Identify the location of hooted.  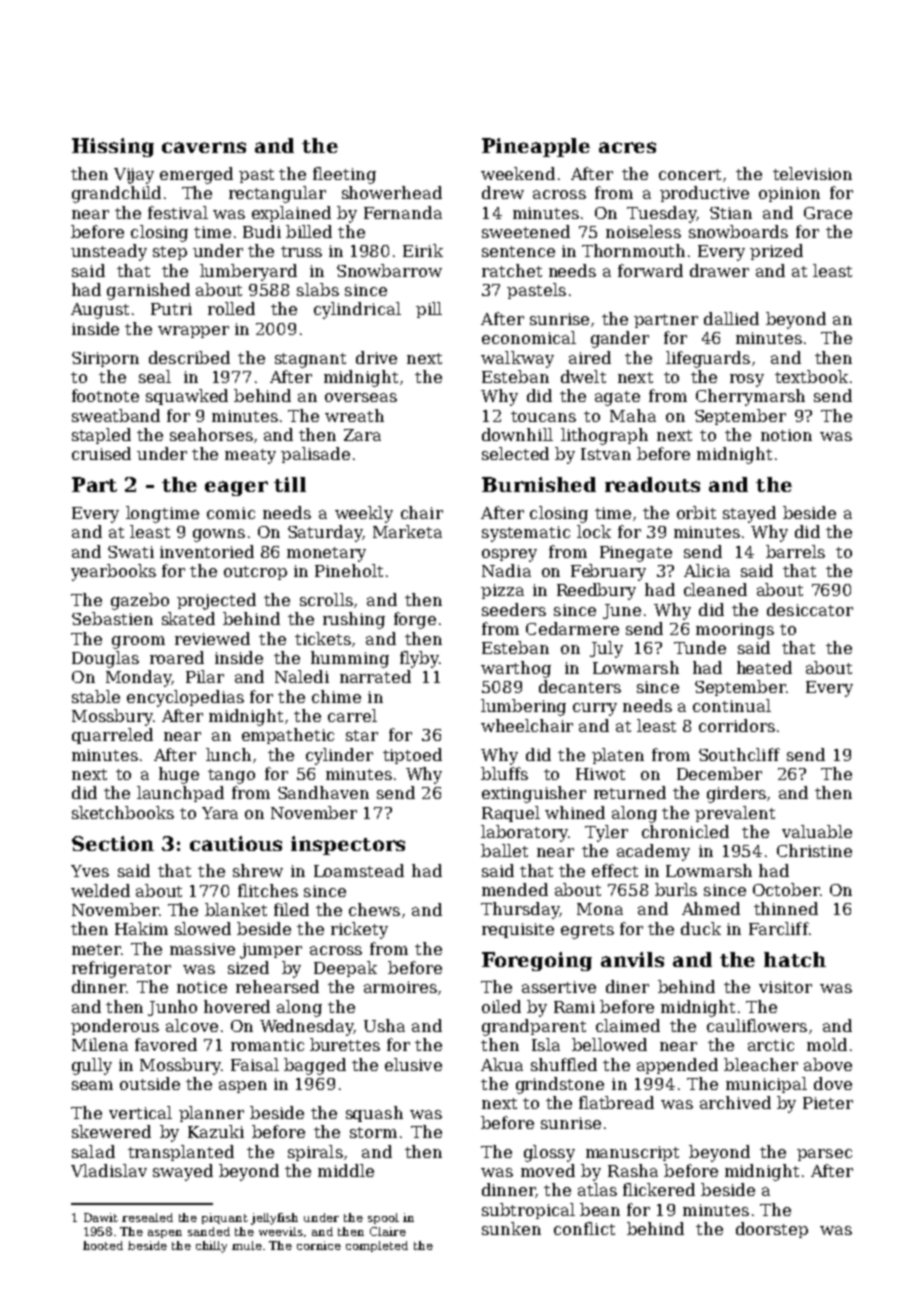
(103, 1245).
